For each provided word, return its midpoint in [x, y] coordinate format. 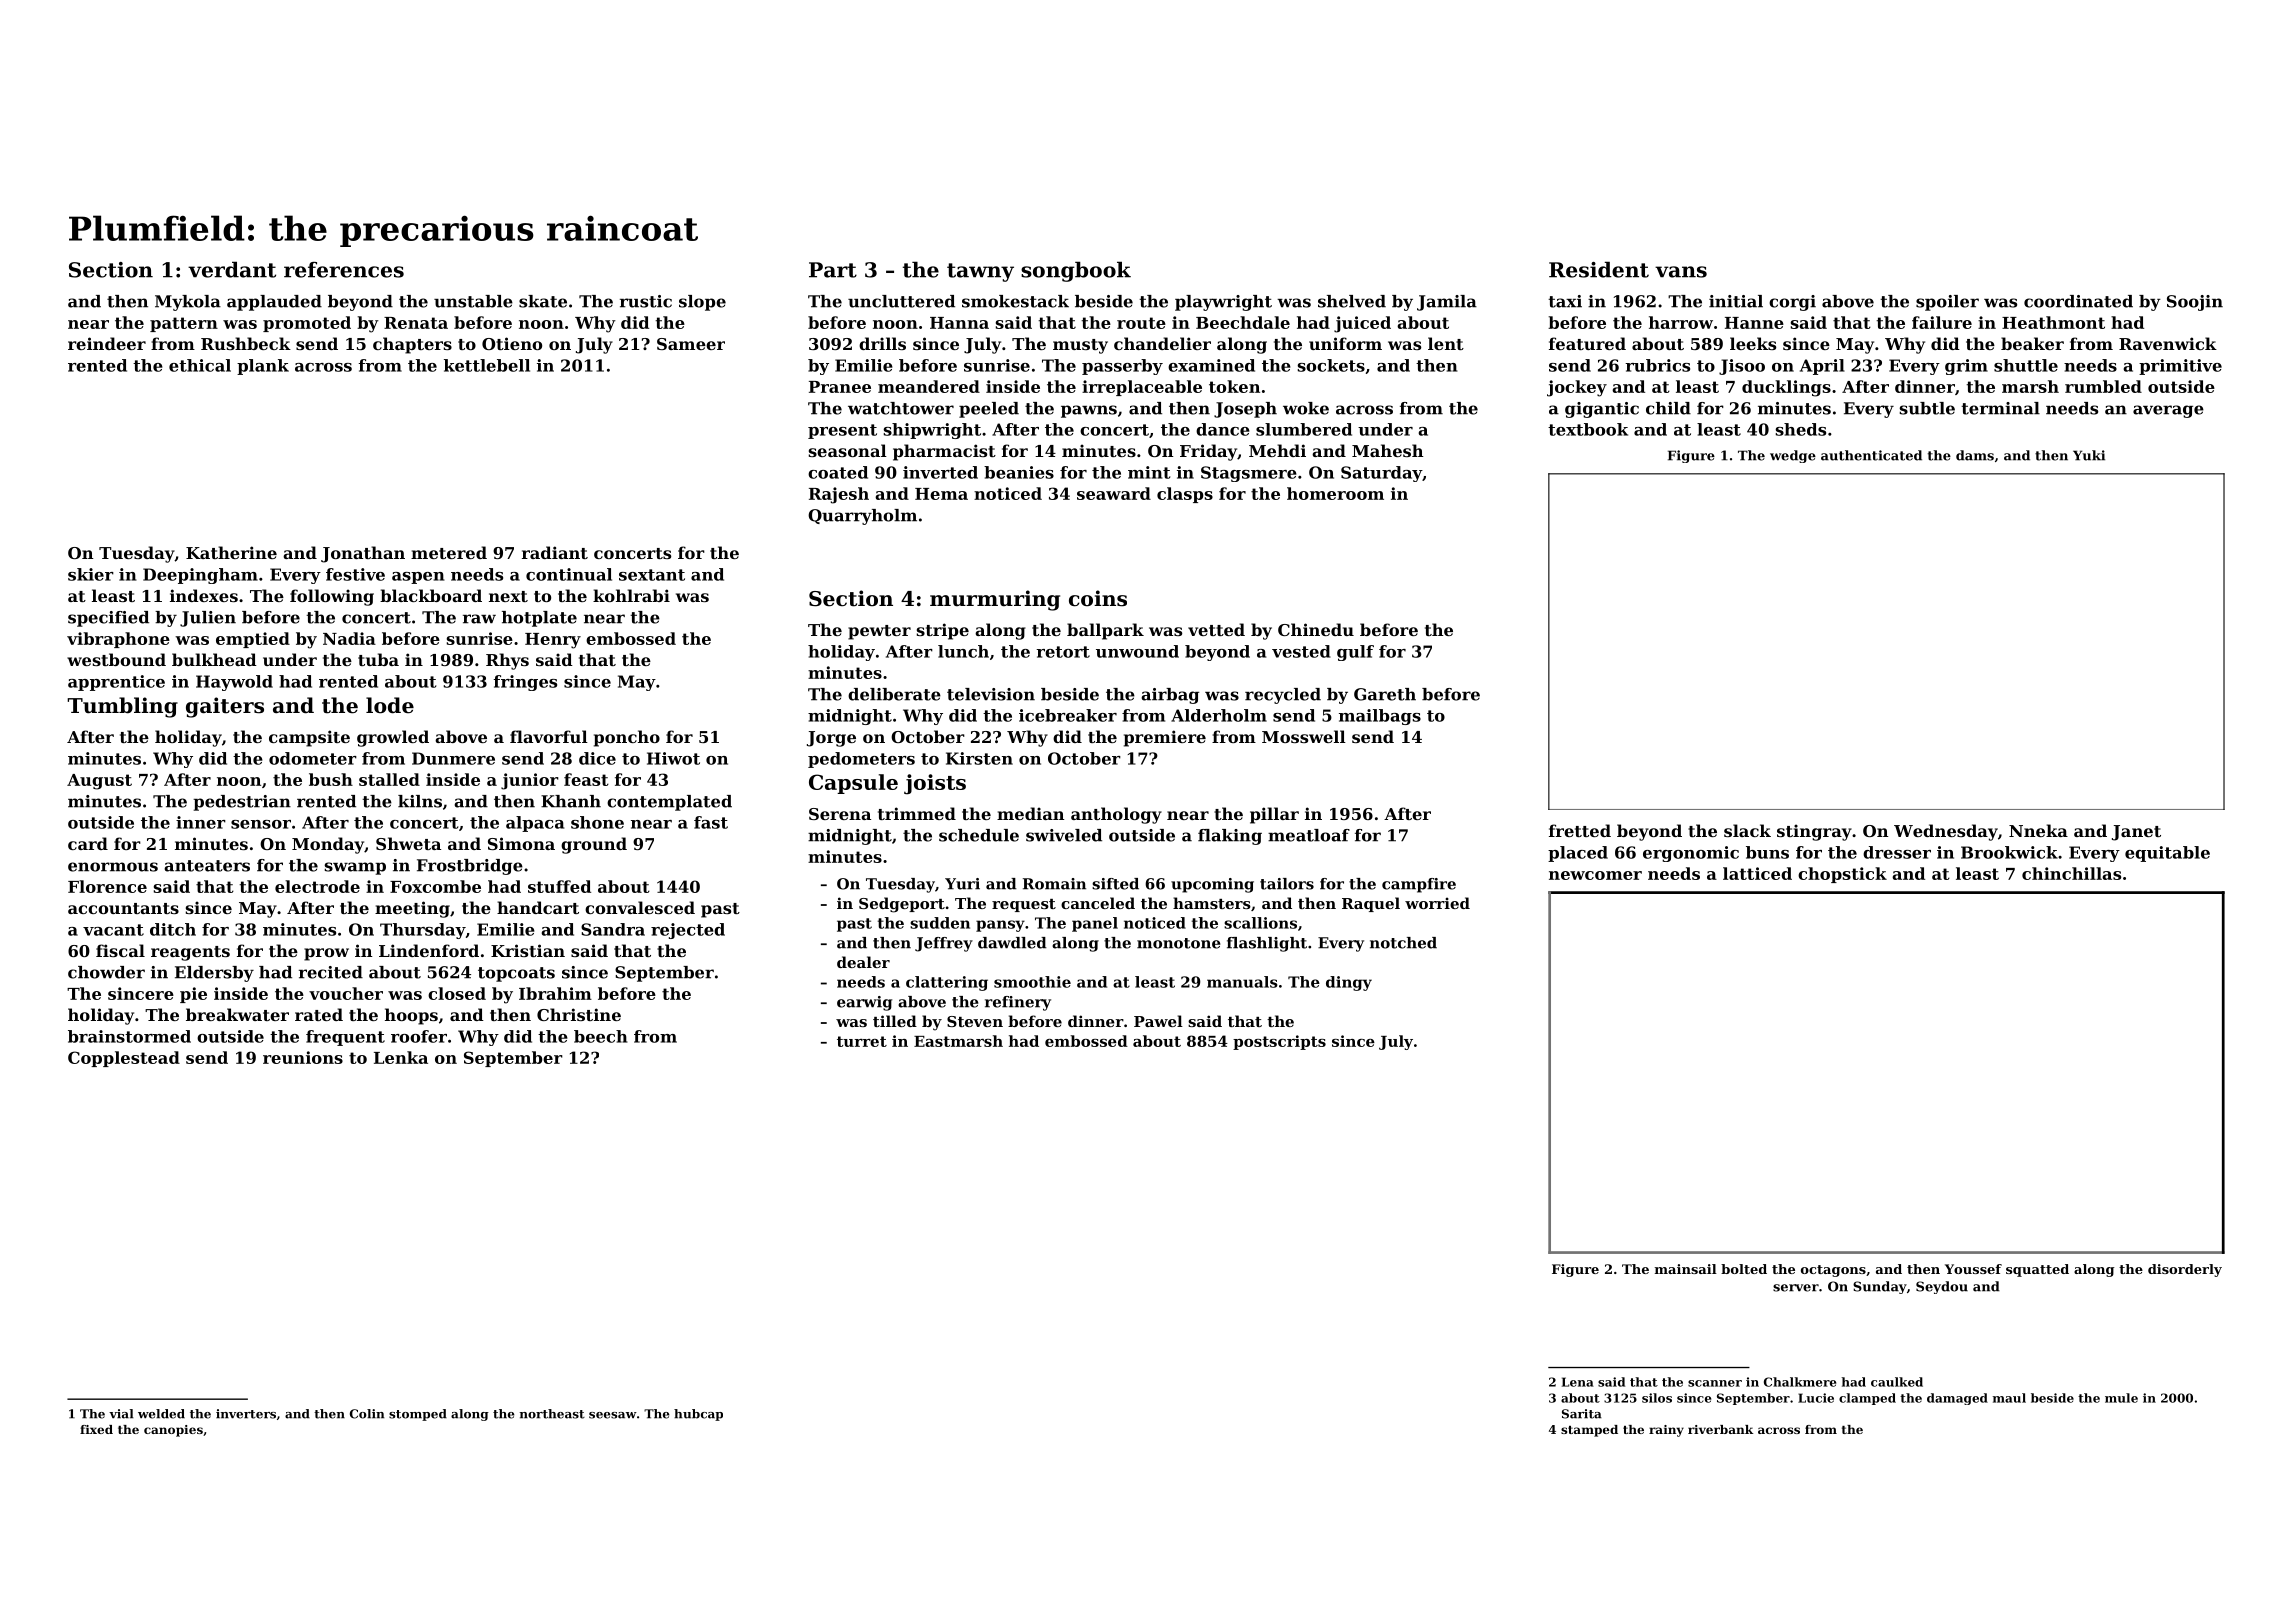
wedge [1793, 456]
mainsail [1686, 1269]
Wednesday [1946, 832]
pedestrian [242, 803]
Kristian [528, 950]
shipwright [932, 431]
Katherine [231, 552]
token [1234, 386]
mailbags [1380, 717]
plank [263, 367]
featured [1587, 343]
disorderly [2185, 1270]
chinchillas [2071, 873]
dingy [1349, 983]
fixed [96, 1429]
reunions [303, 1057]
